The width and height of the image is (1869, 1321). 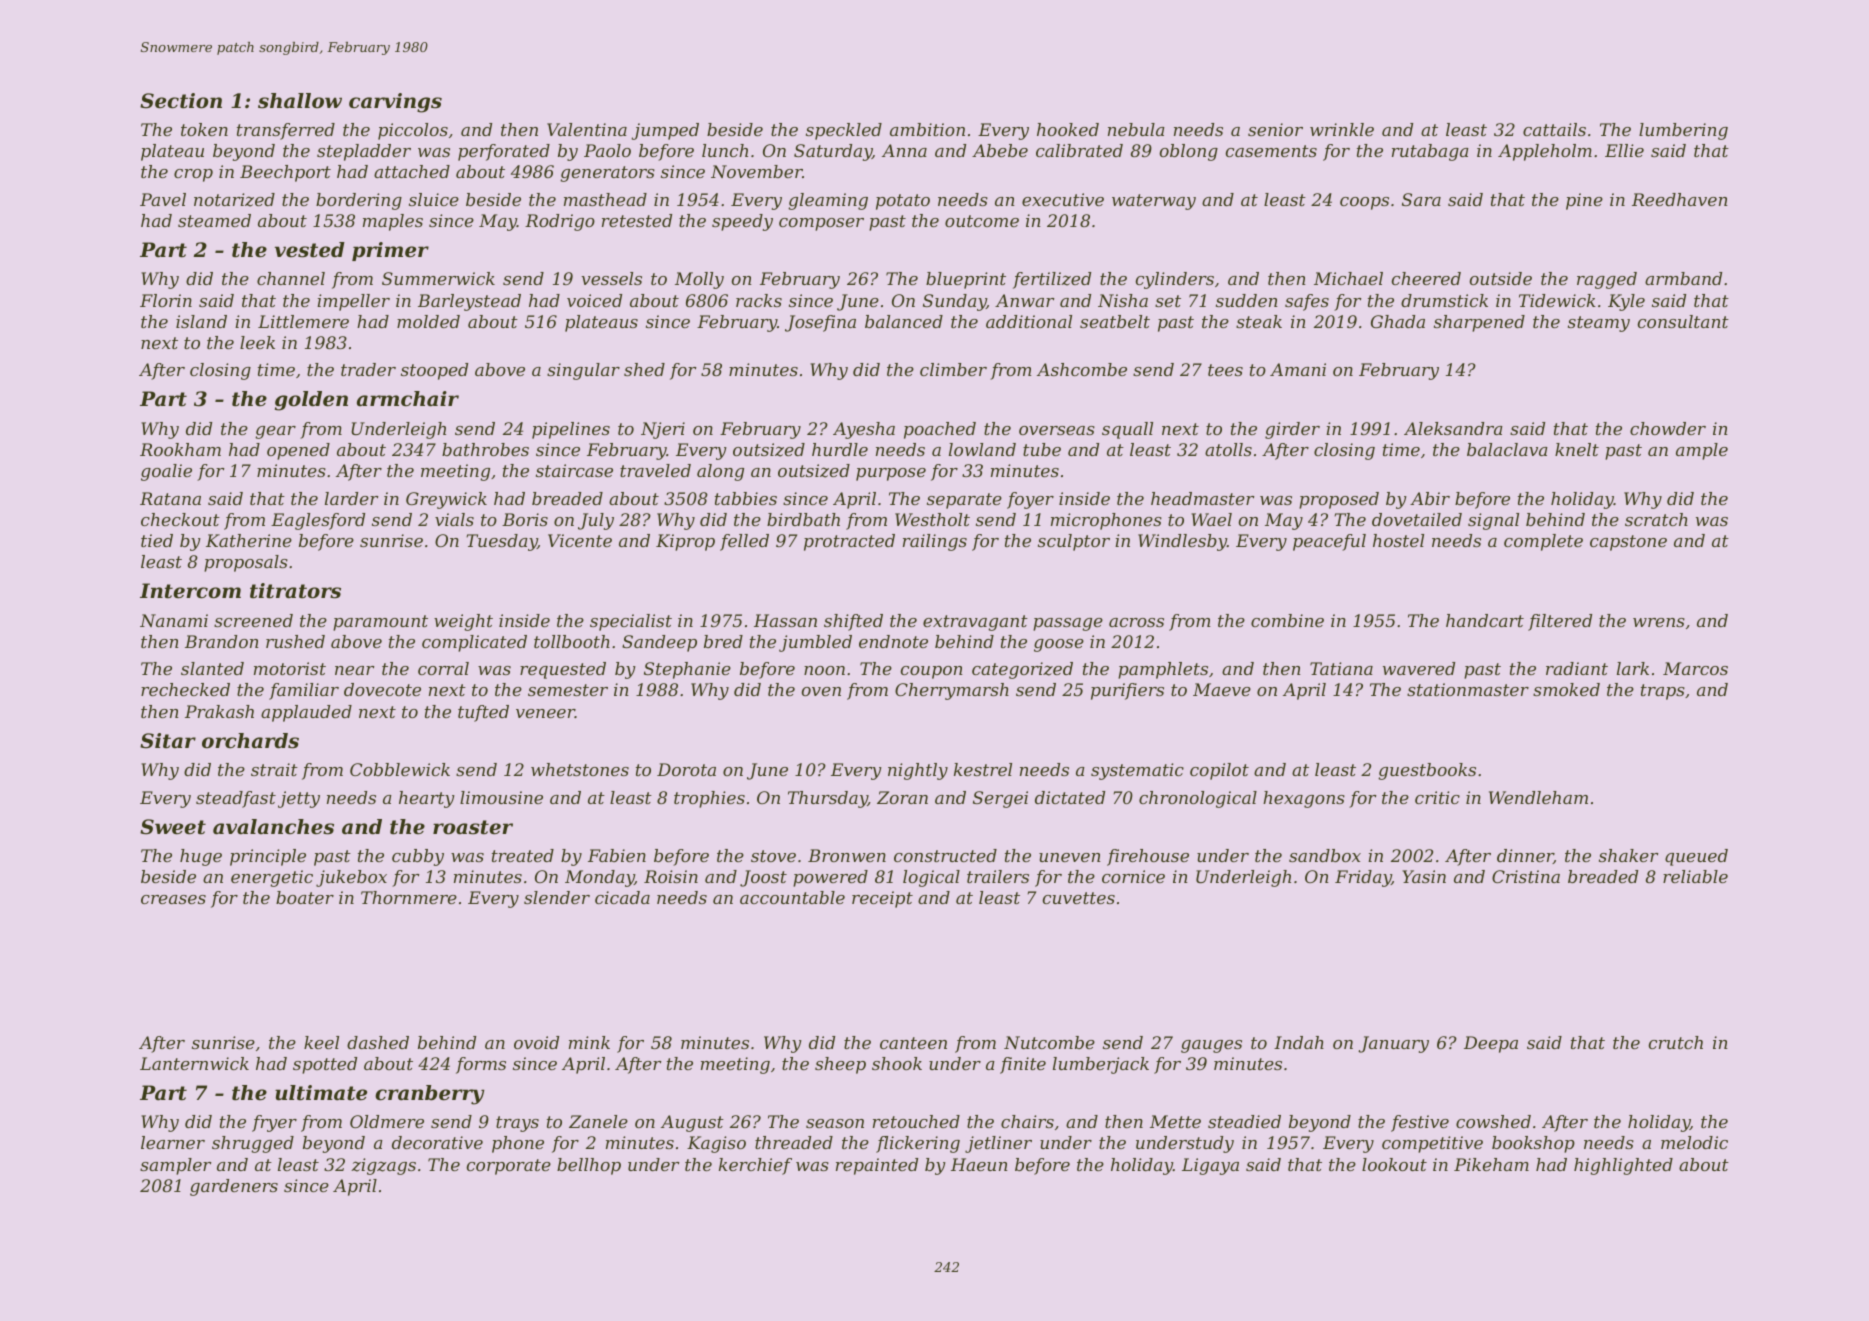 What do you see at coordinates (525, 519) in the image?
I see `Boris` at bounding box center [525, 519].
